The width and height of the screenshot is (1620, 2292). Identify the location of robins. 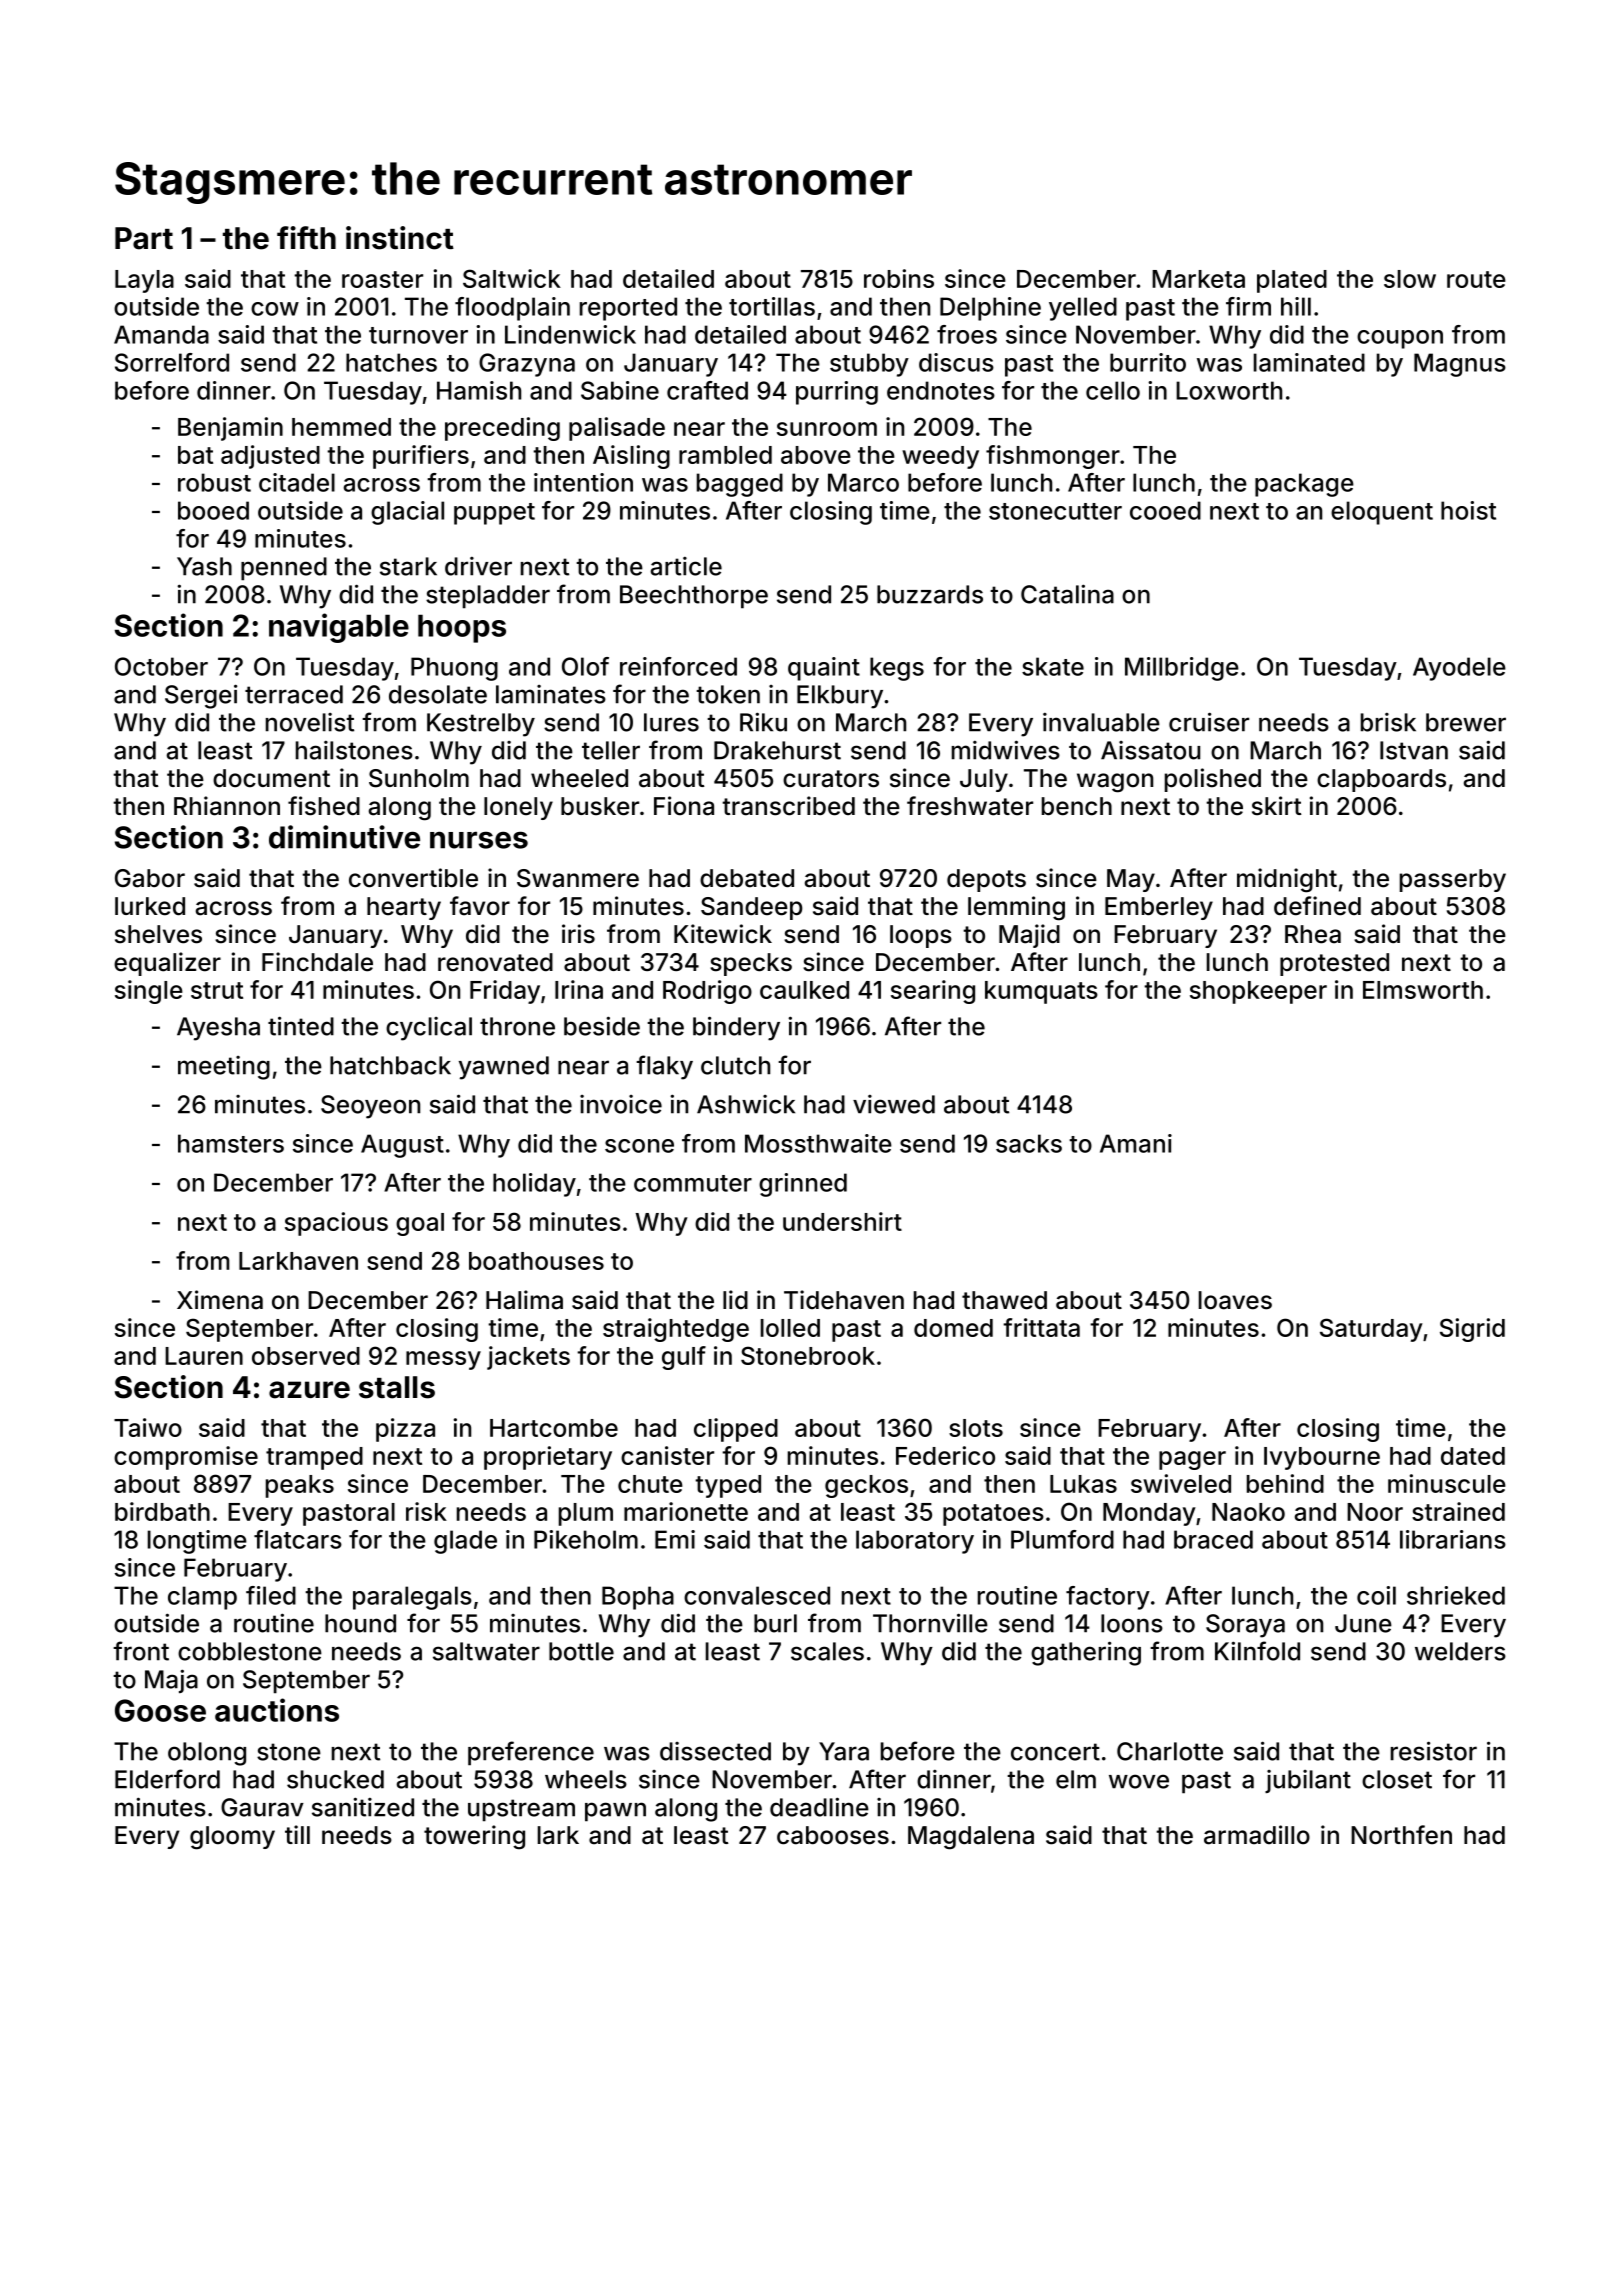
(899, 278).
